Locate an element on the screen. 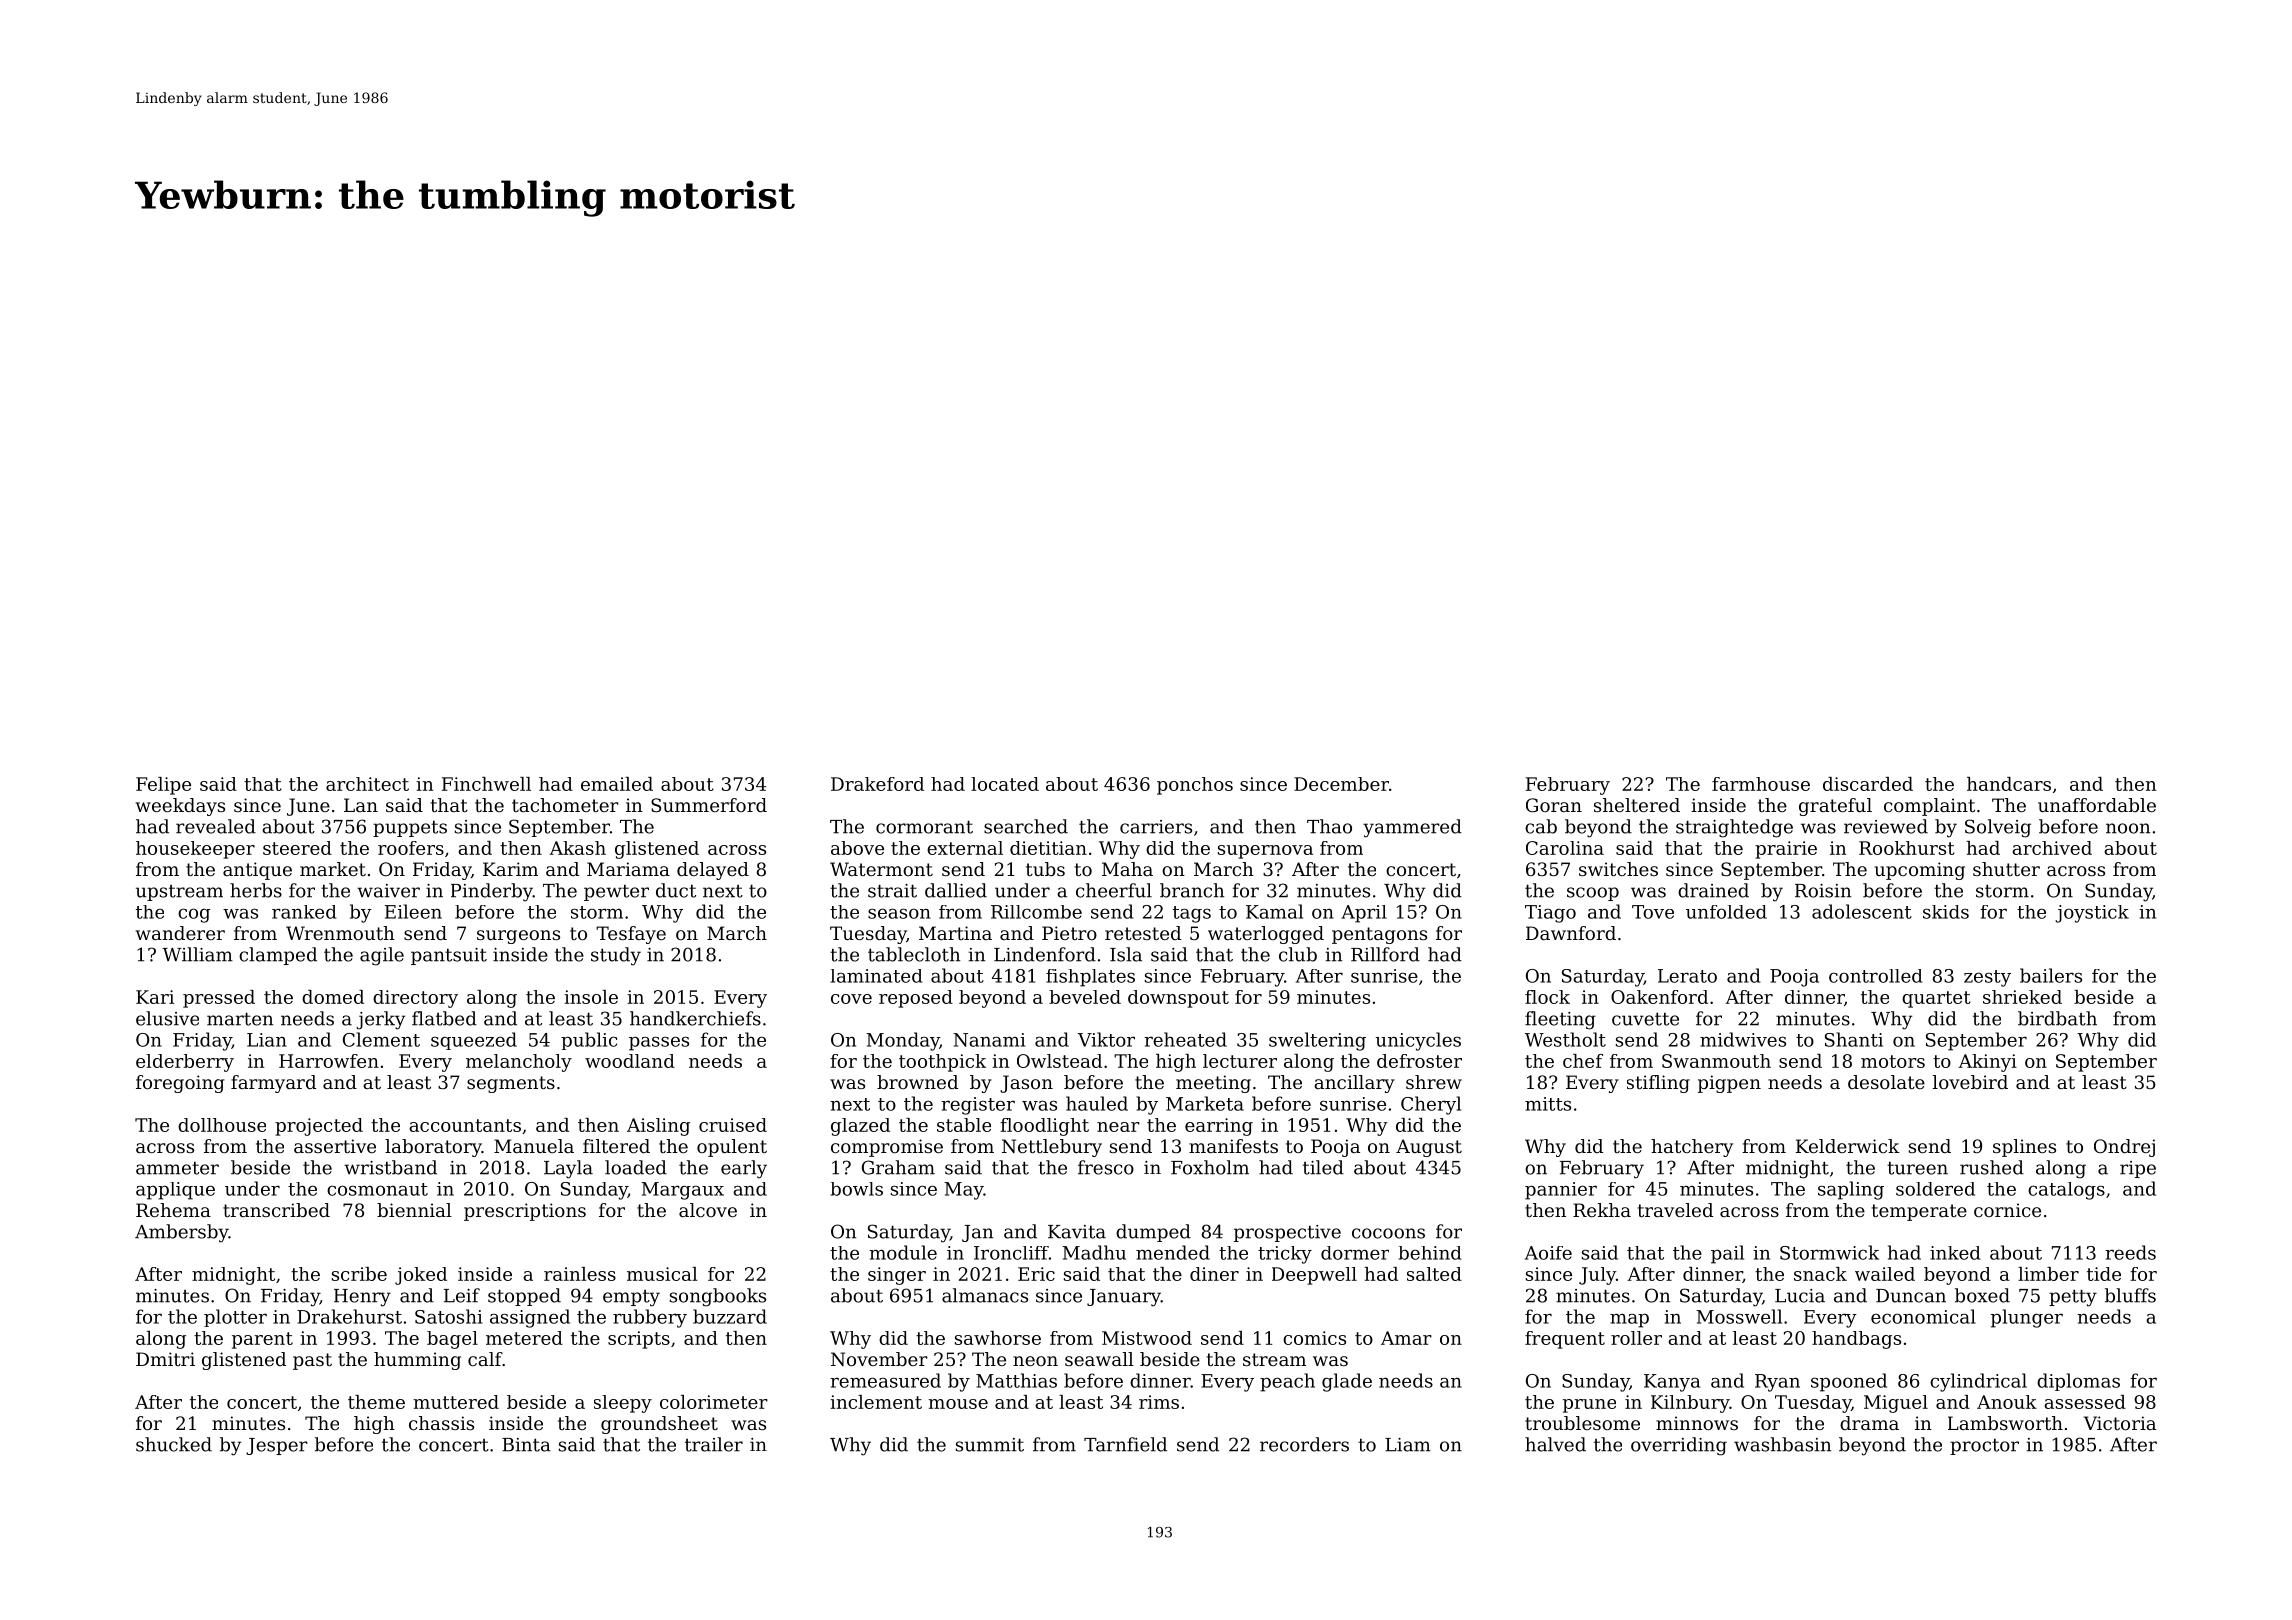  handkerchiefs is located at coordinates (695, 1018).
